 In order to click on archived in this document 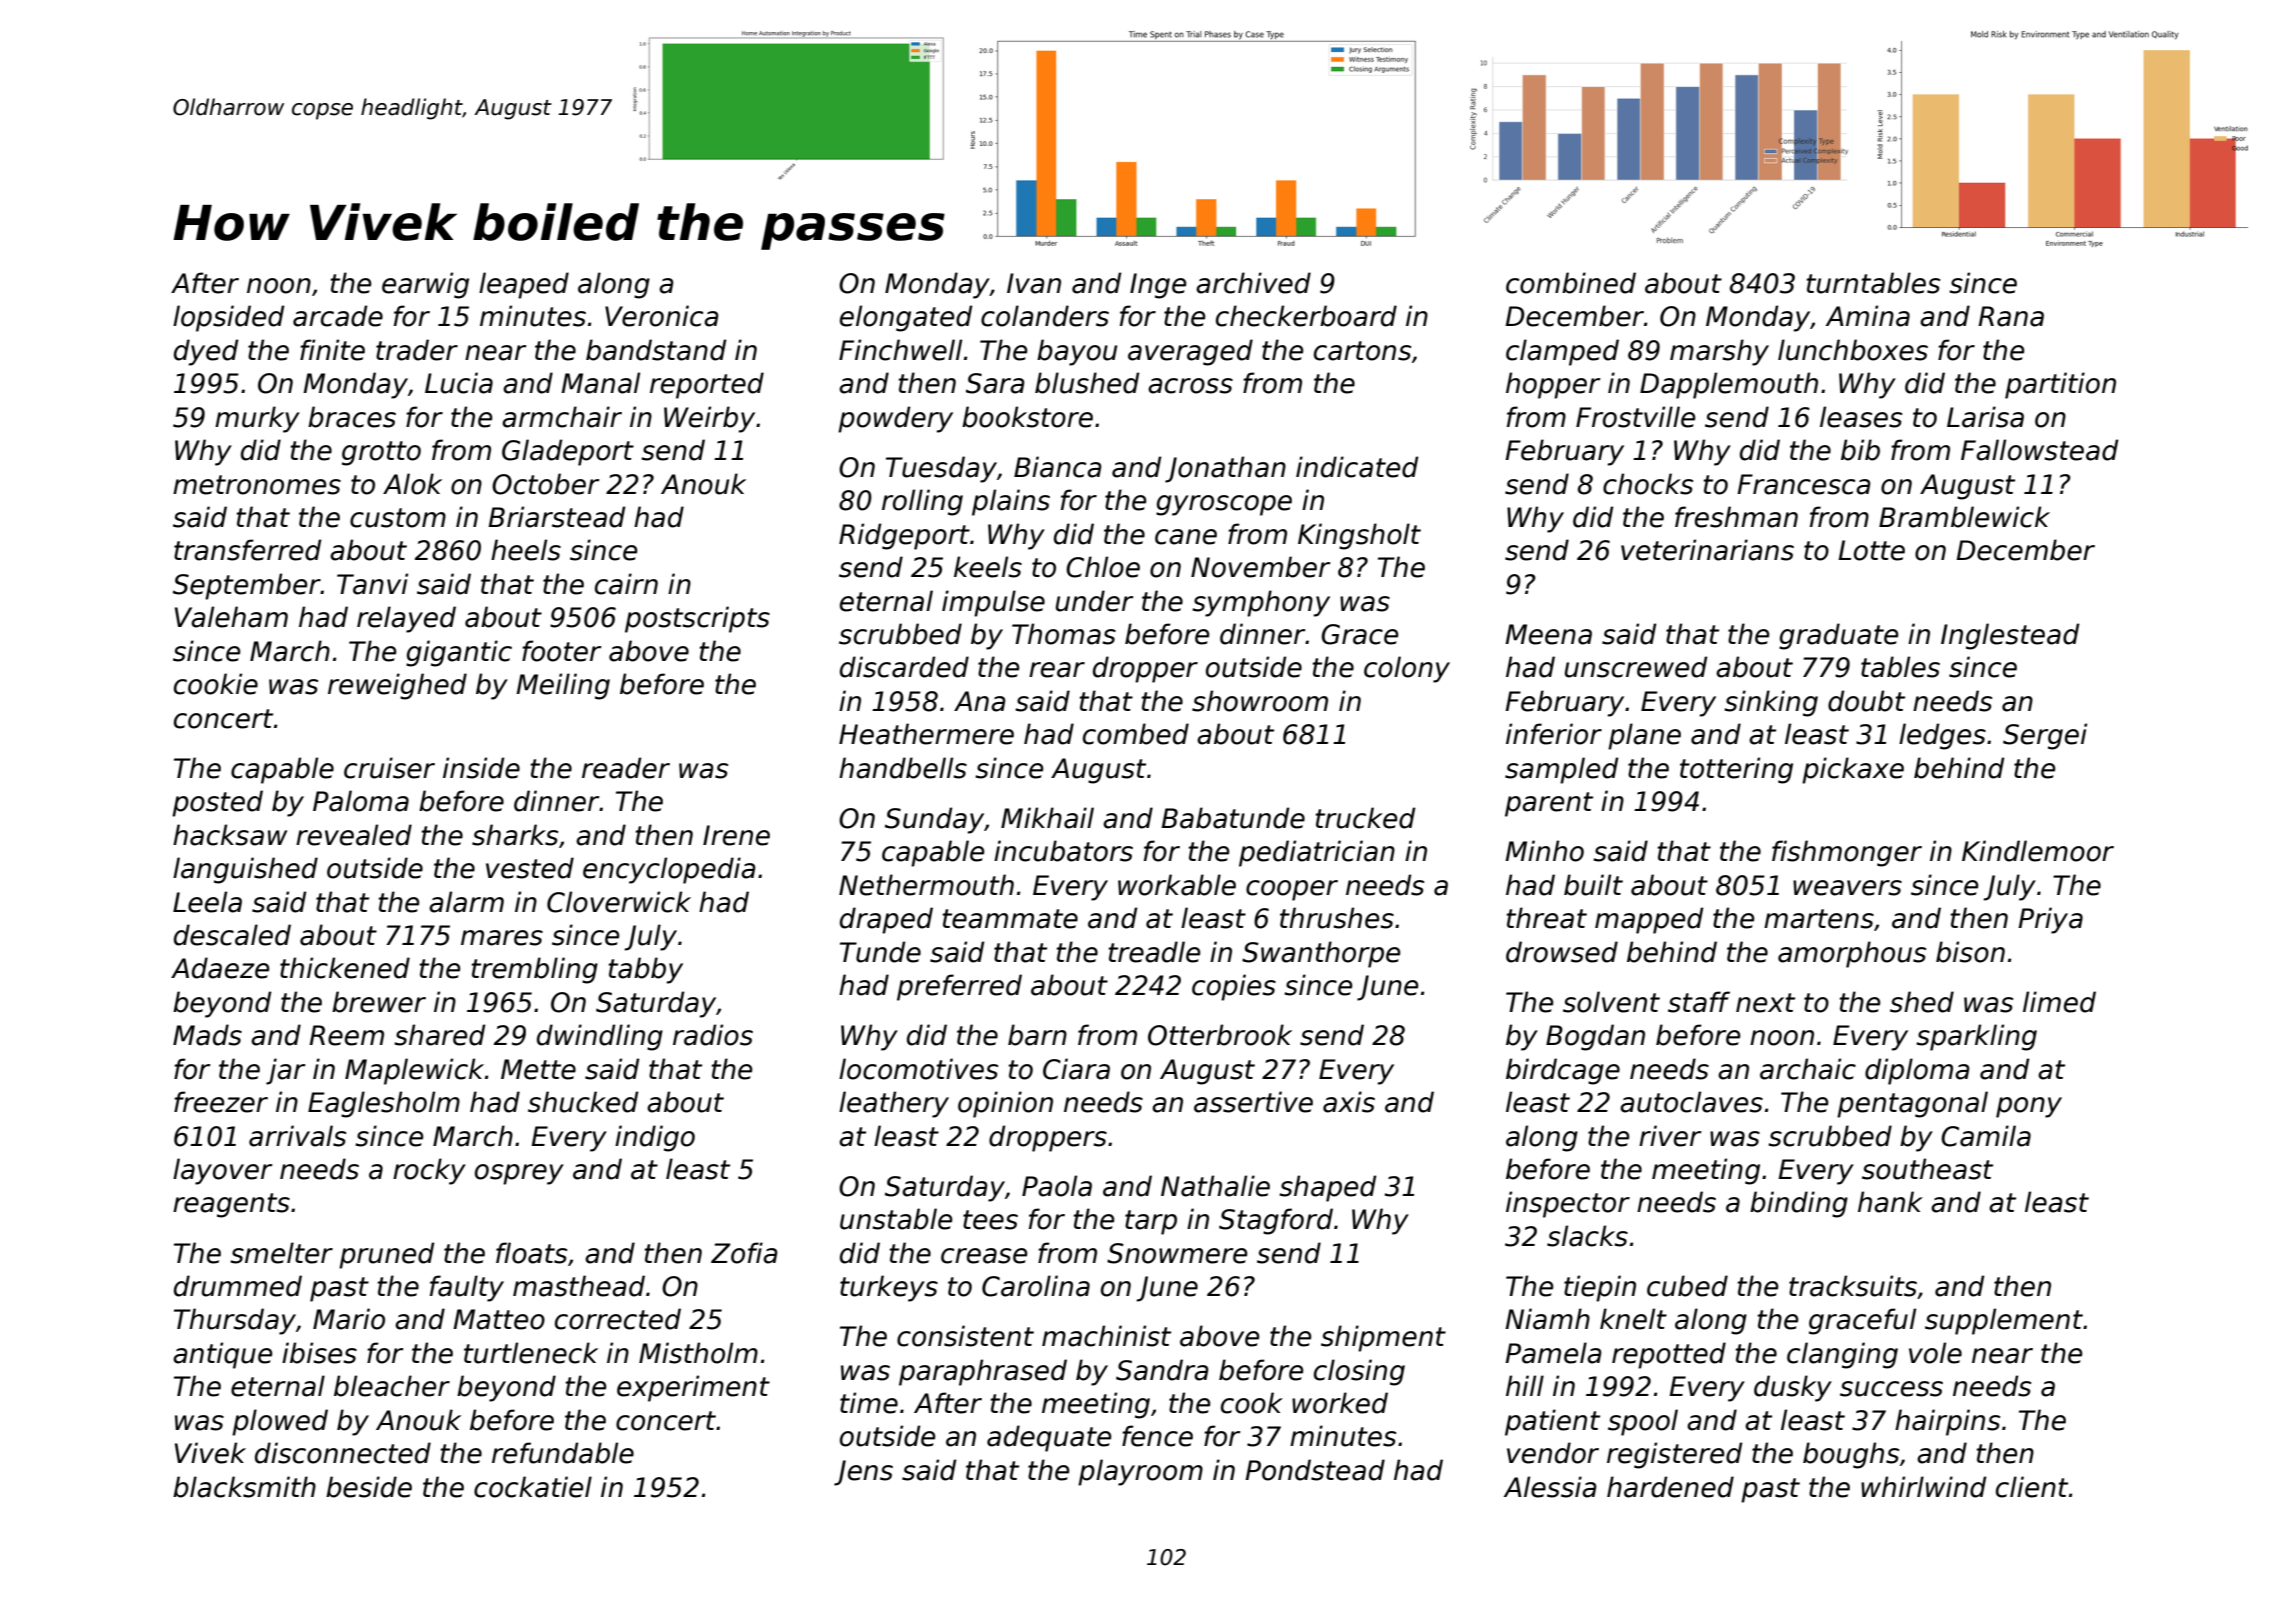, I will do `click(1253, 283)`.
